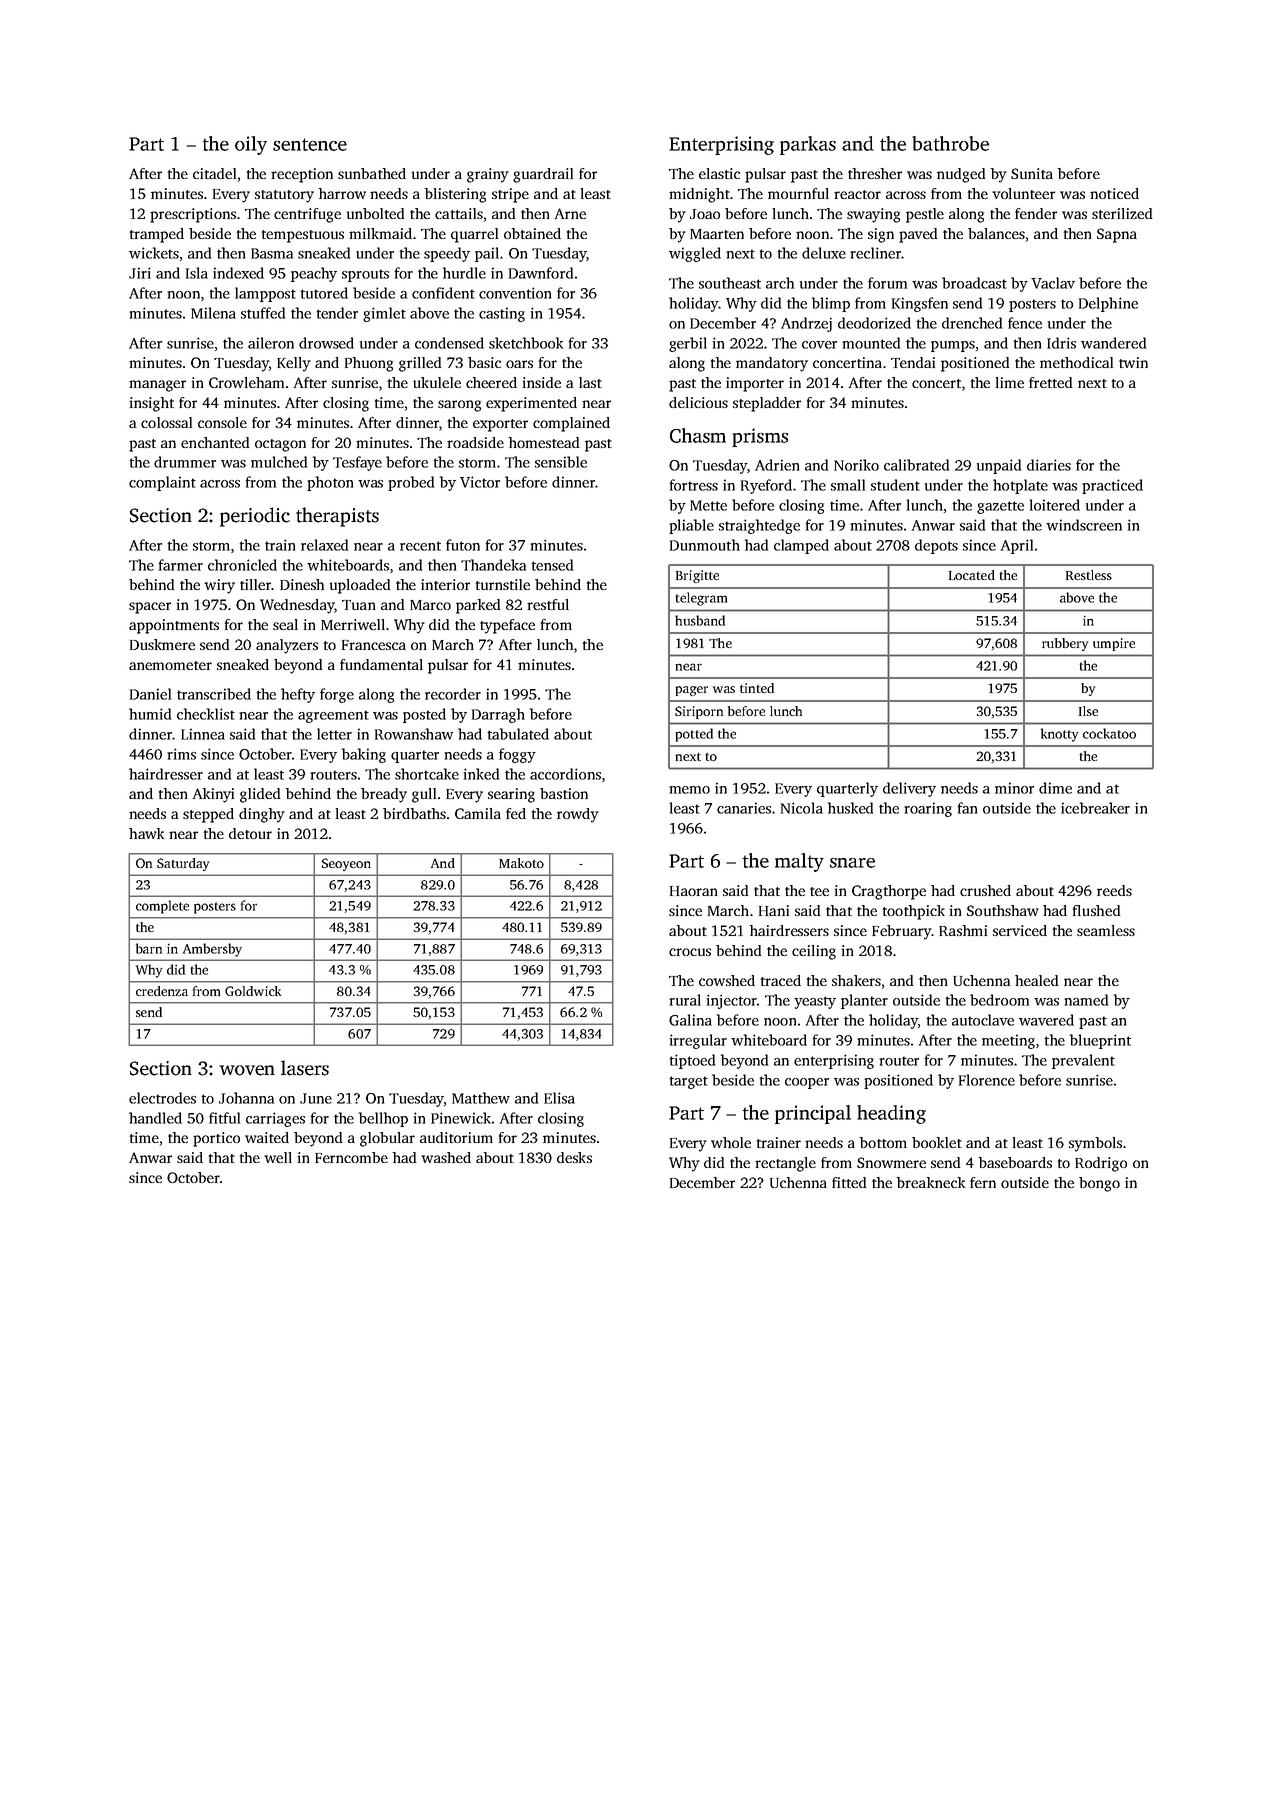  Describe the element at coordinates (310, 144) in the screenshot. I see `sentence` at that location.
